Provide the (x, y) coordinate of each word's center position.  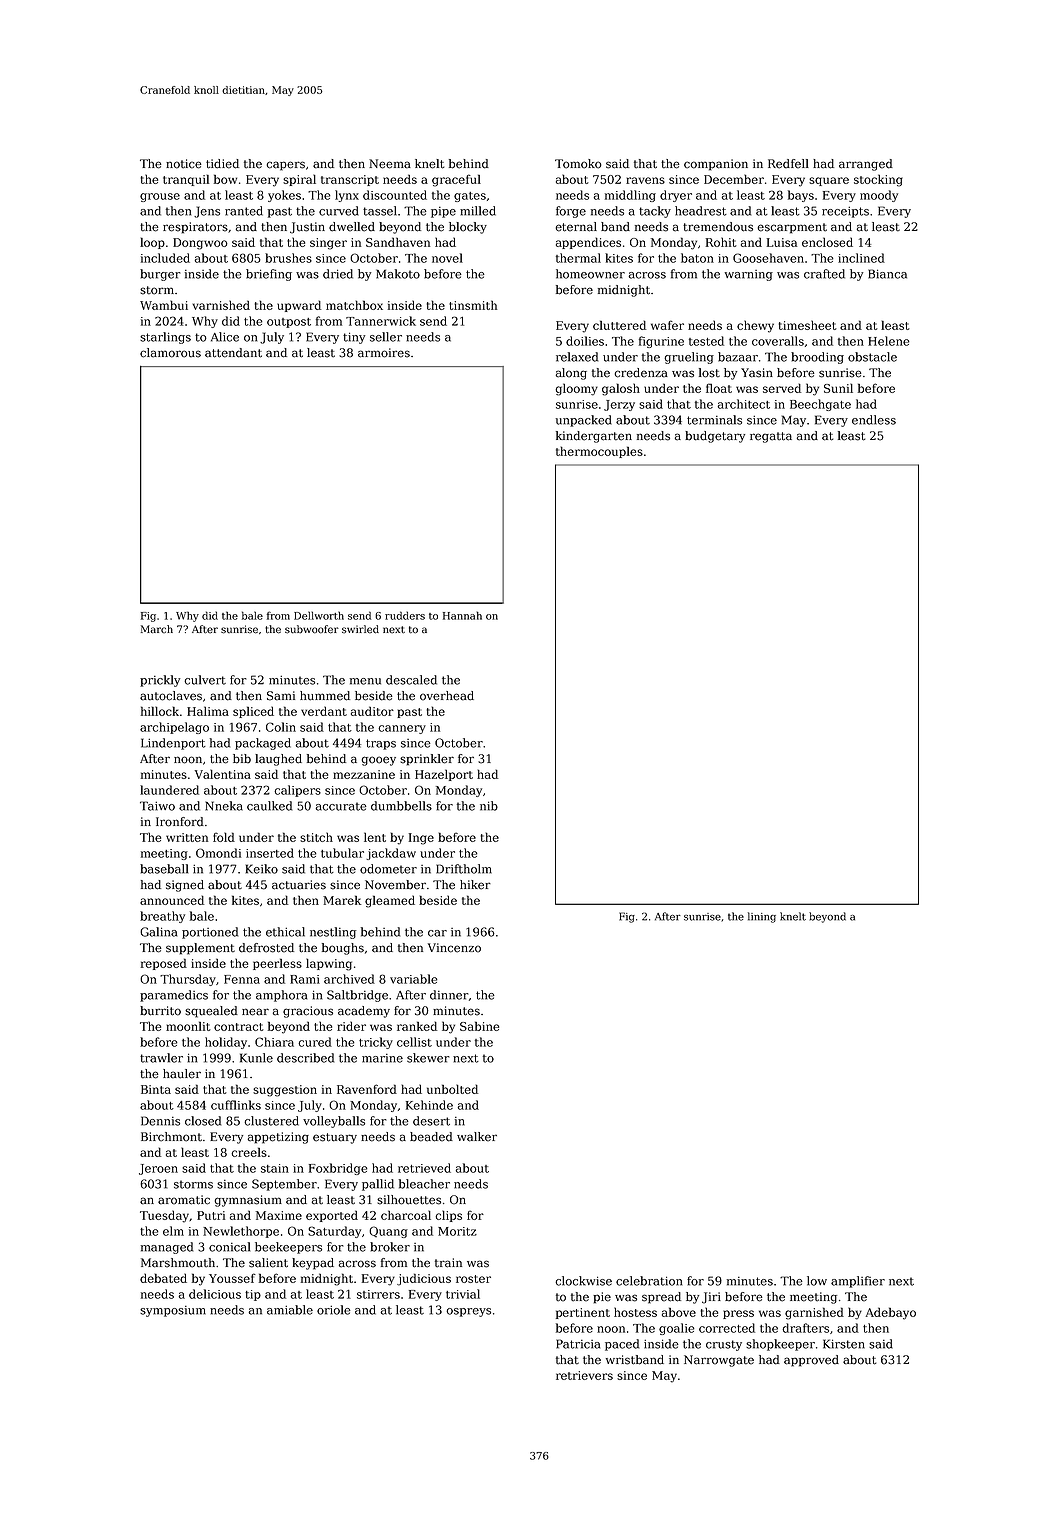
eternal (576, 227)
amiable (290, 1310)
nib (489, 806)
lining (762, 917)
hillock (160, 711)
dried (338, 274)
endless (874, 420)
